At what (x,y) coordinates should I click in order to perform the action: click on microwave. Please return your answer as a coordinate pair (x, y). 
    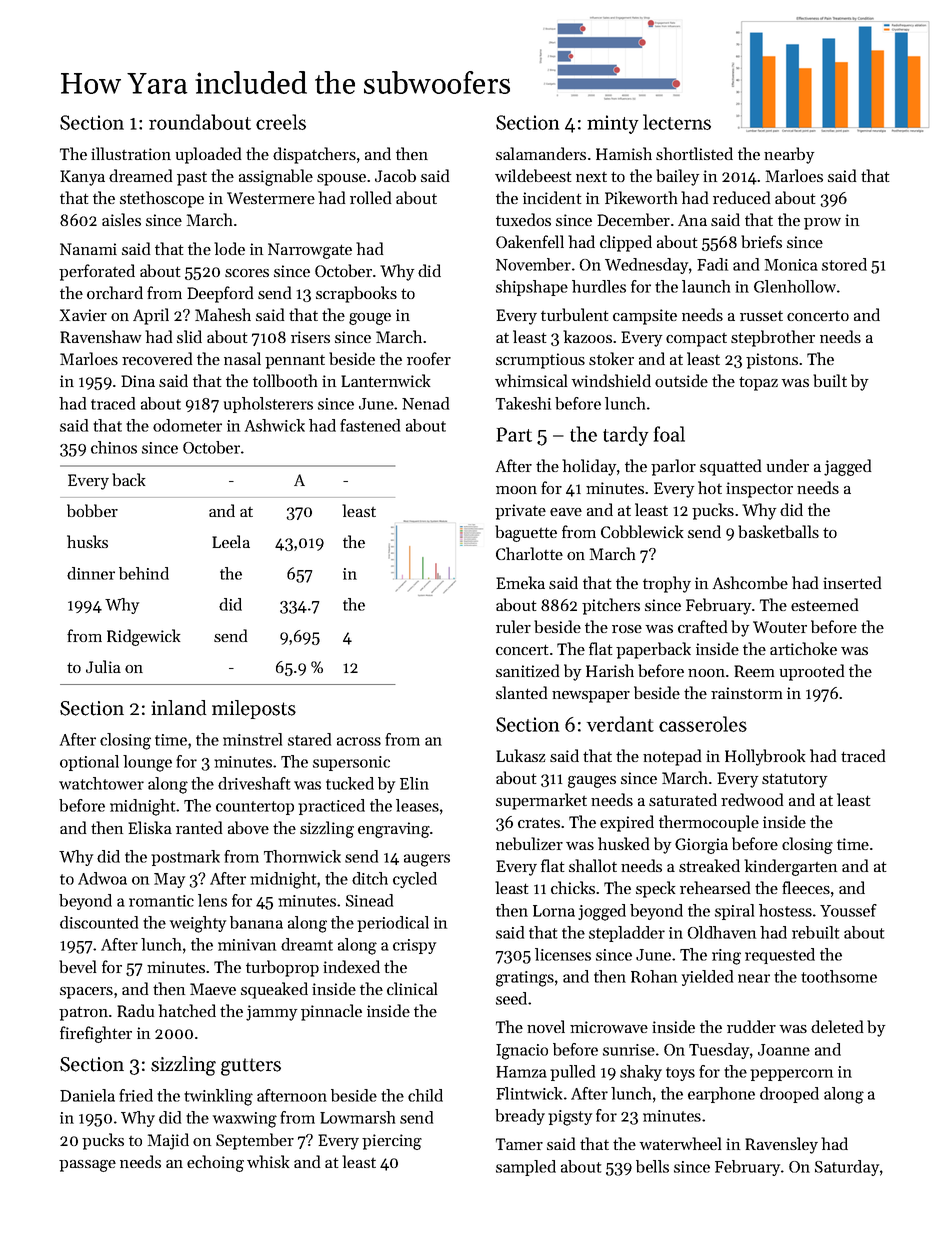
    Looking at the image, I should click on (609, 1027).
